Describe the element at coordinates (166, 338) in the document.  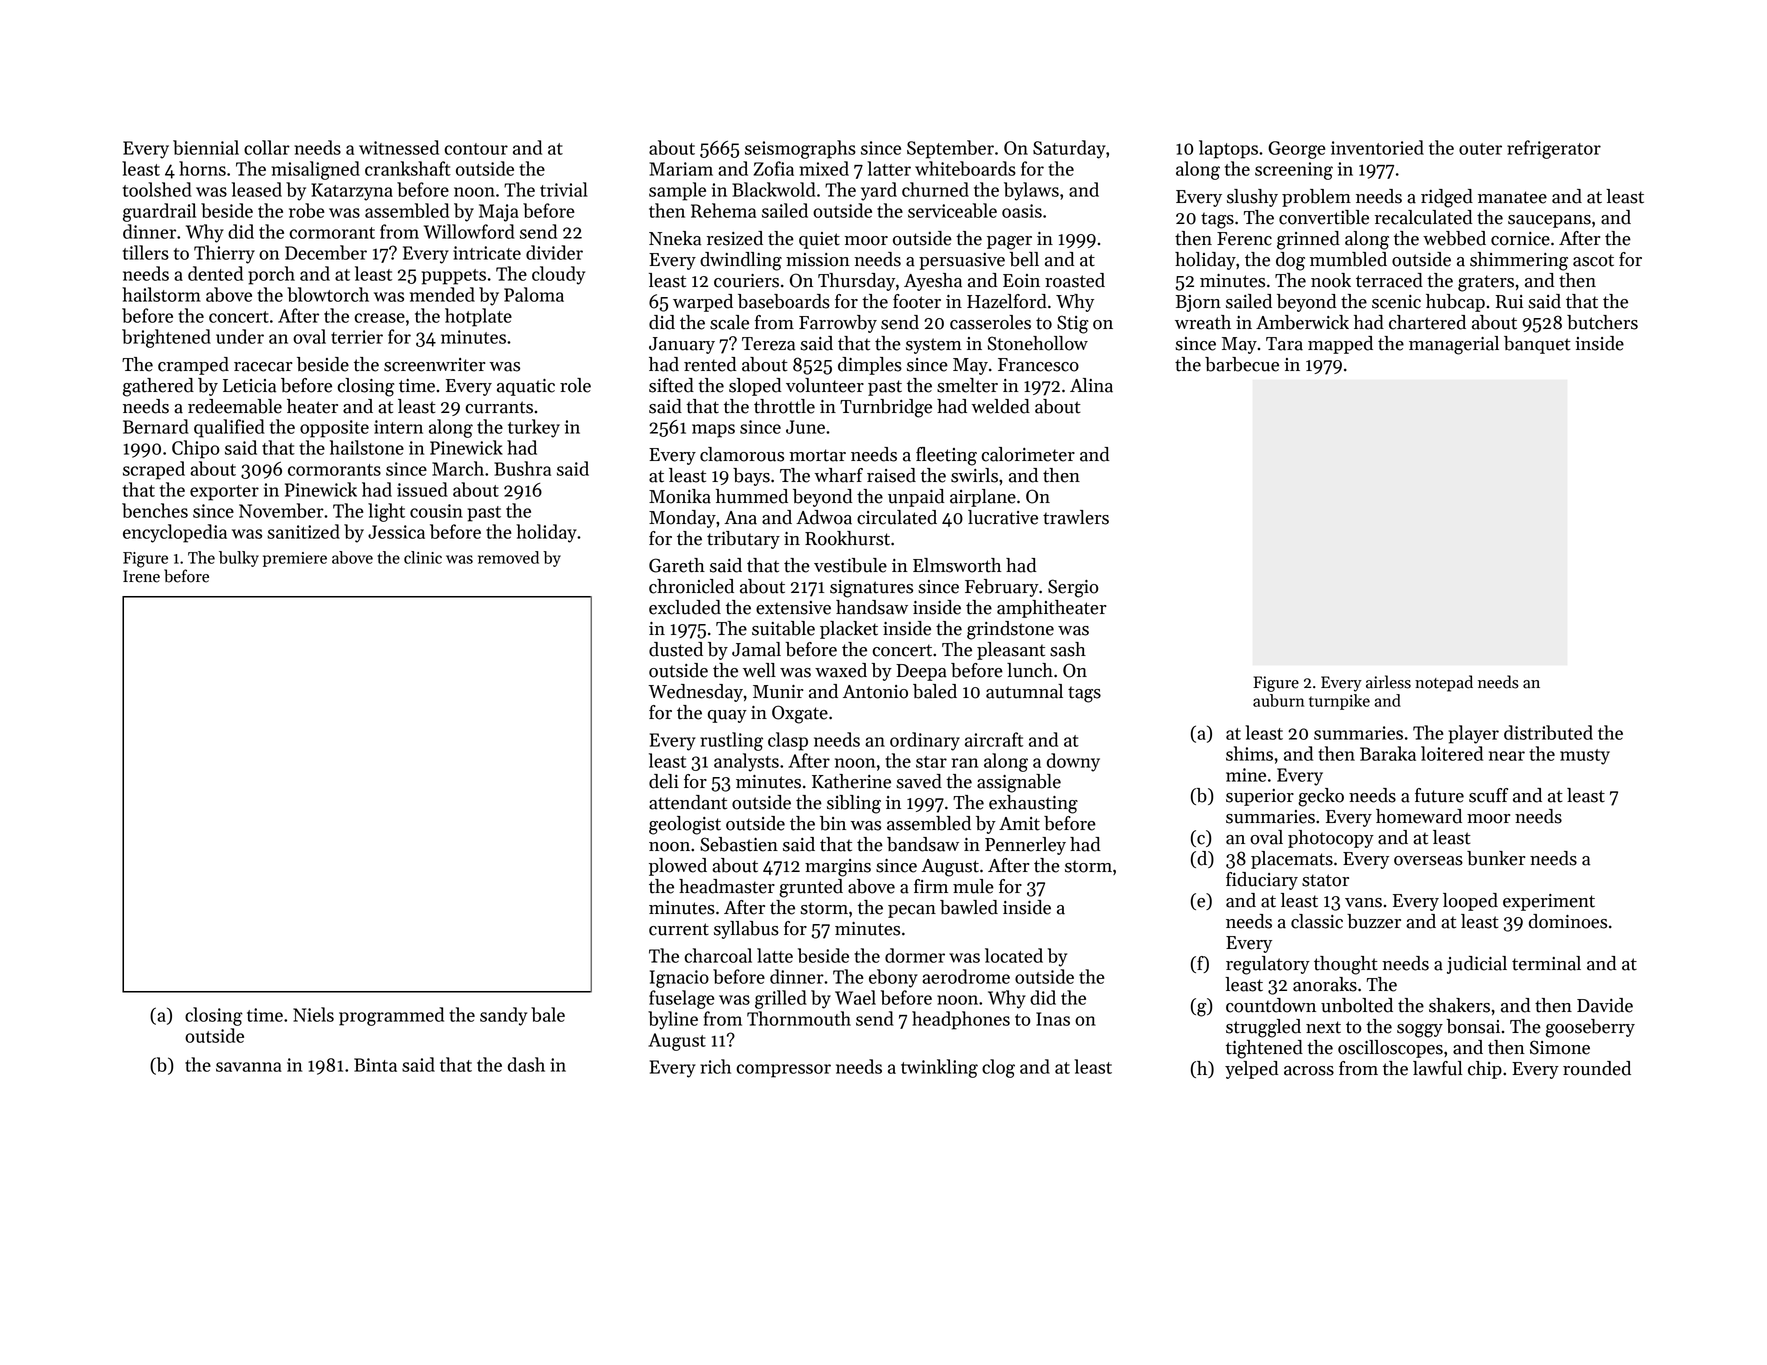
I see `brightened` at that location.
